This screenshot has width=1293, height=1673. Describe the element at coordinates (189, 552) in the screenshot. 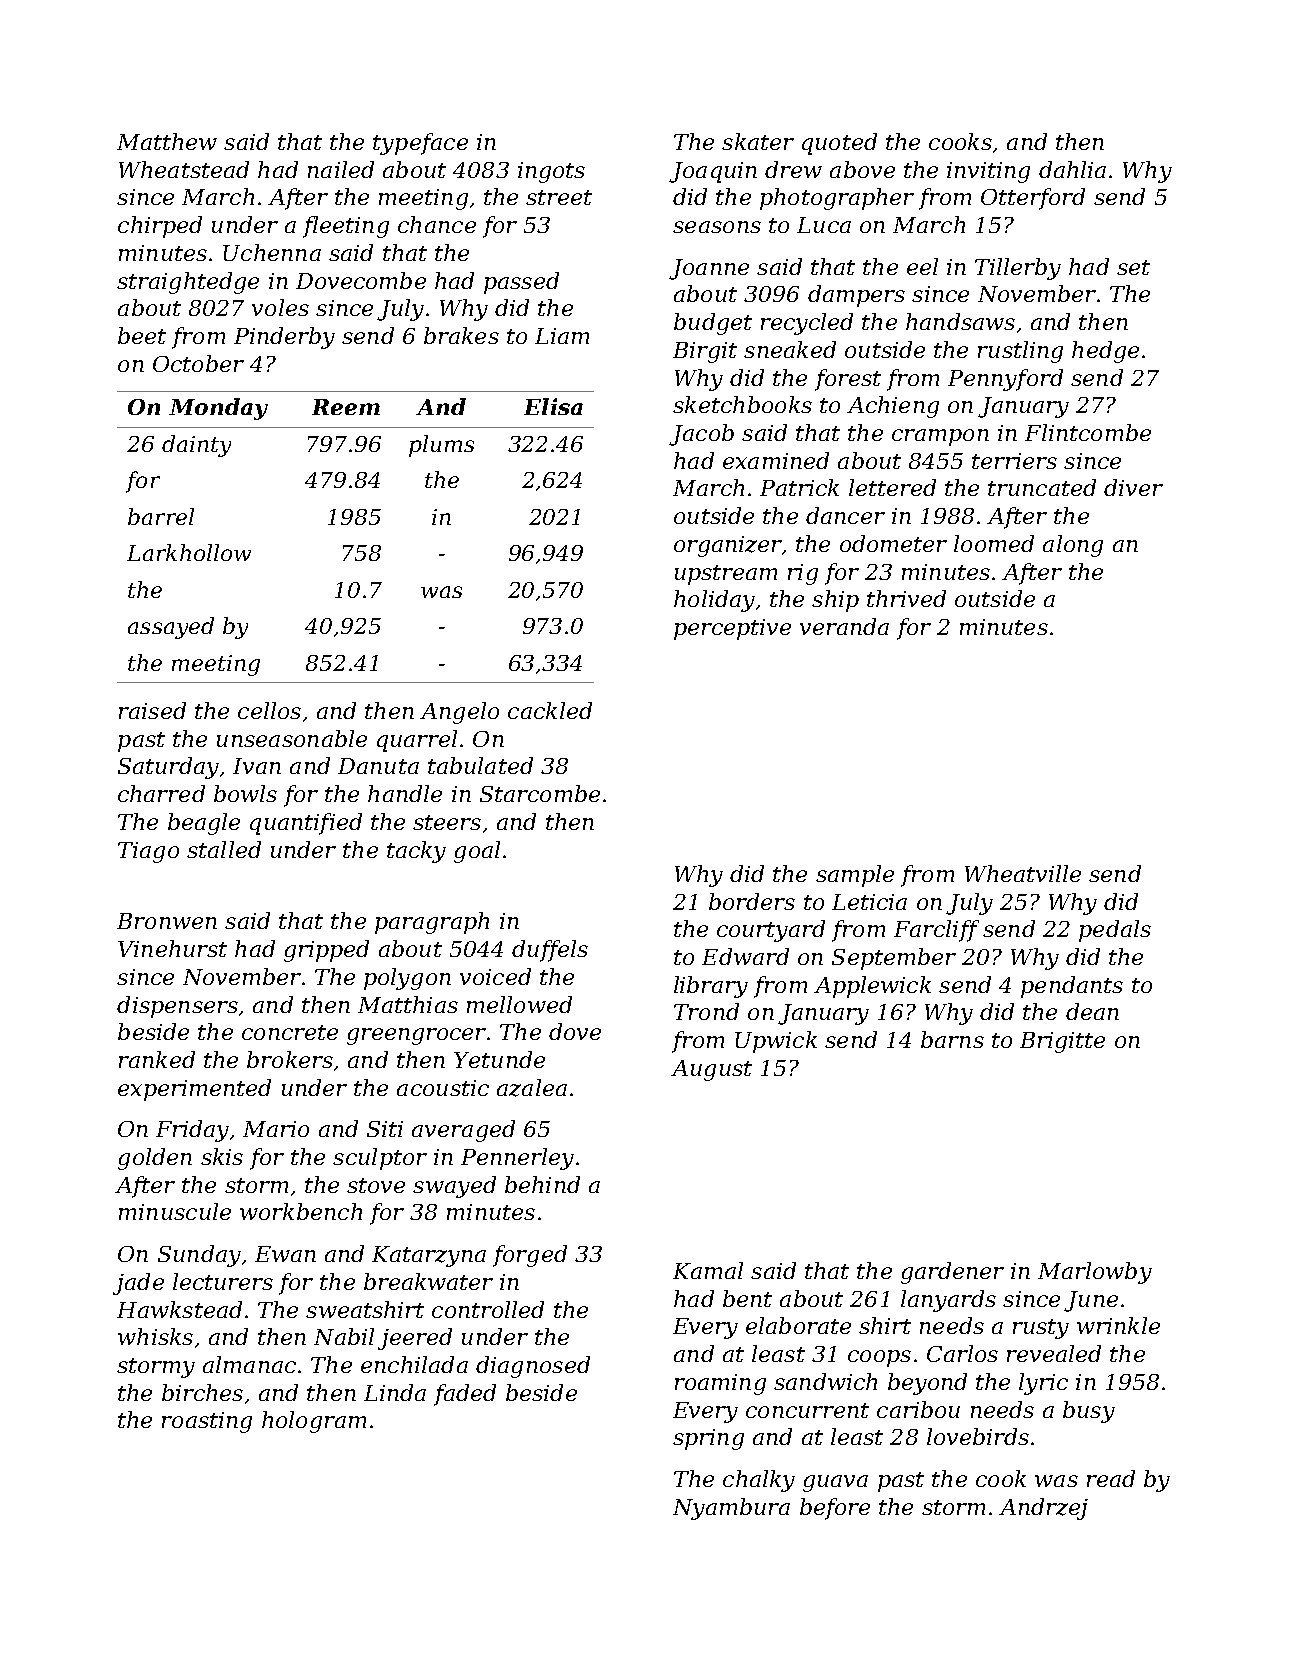

I see `Larkhollow` at that location.
